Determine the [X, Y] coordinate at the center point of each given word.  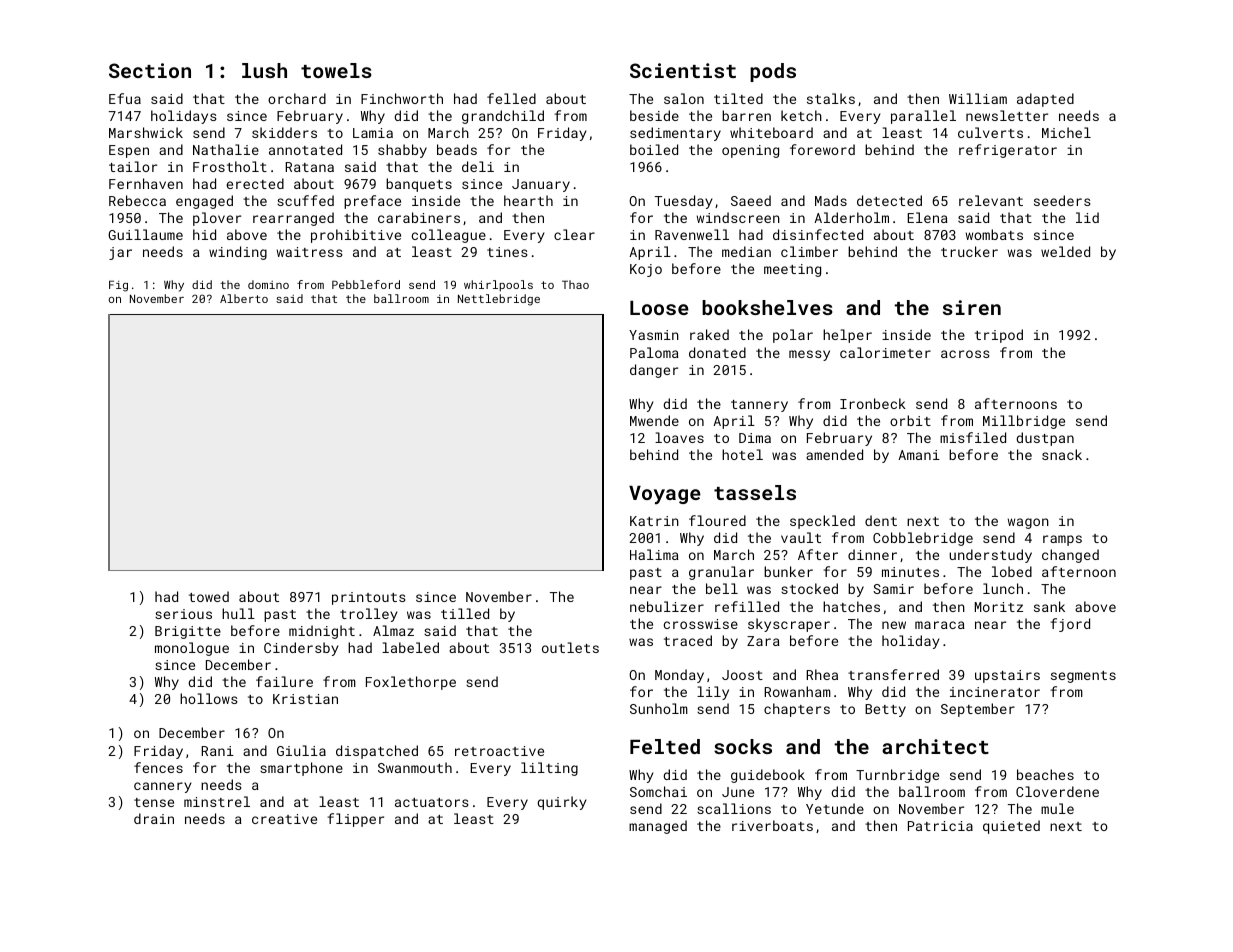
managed [658, 827]
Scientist [683, 70]
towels [336, 70]
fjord [1070, 625]
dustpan [1045, 439]
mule [1057, 808]
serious [183, 614]
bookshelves [767, 307]
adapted [1045, 100]
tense [154, 802]
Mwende [654, 420]
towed [209, 596]
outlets [570, 647]
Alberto [244, 298]
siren [972, 307]
